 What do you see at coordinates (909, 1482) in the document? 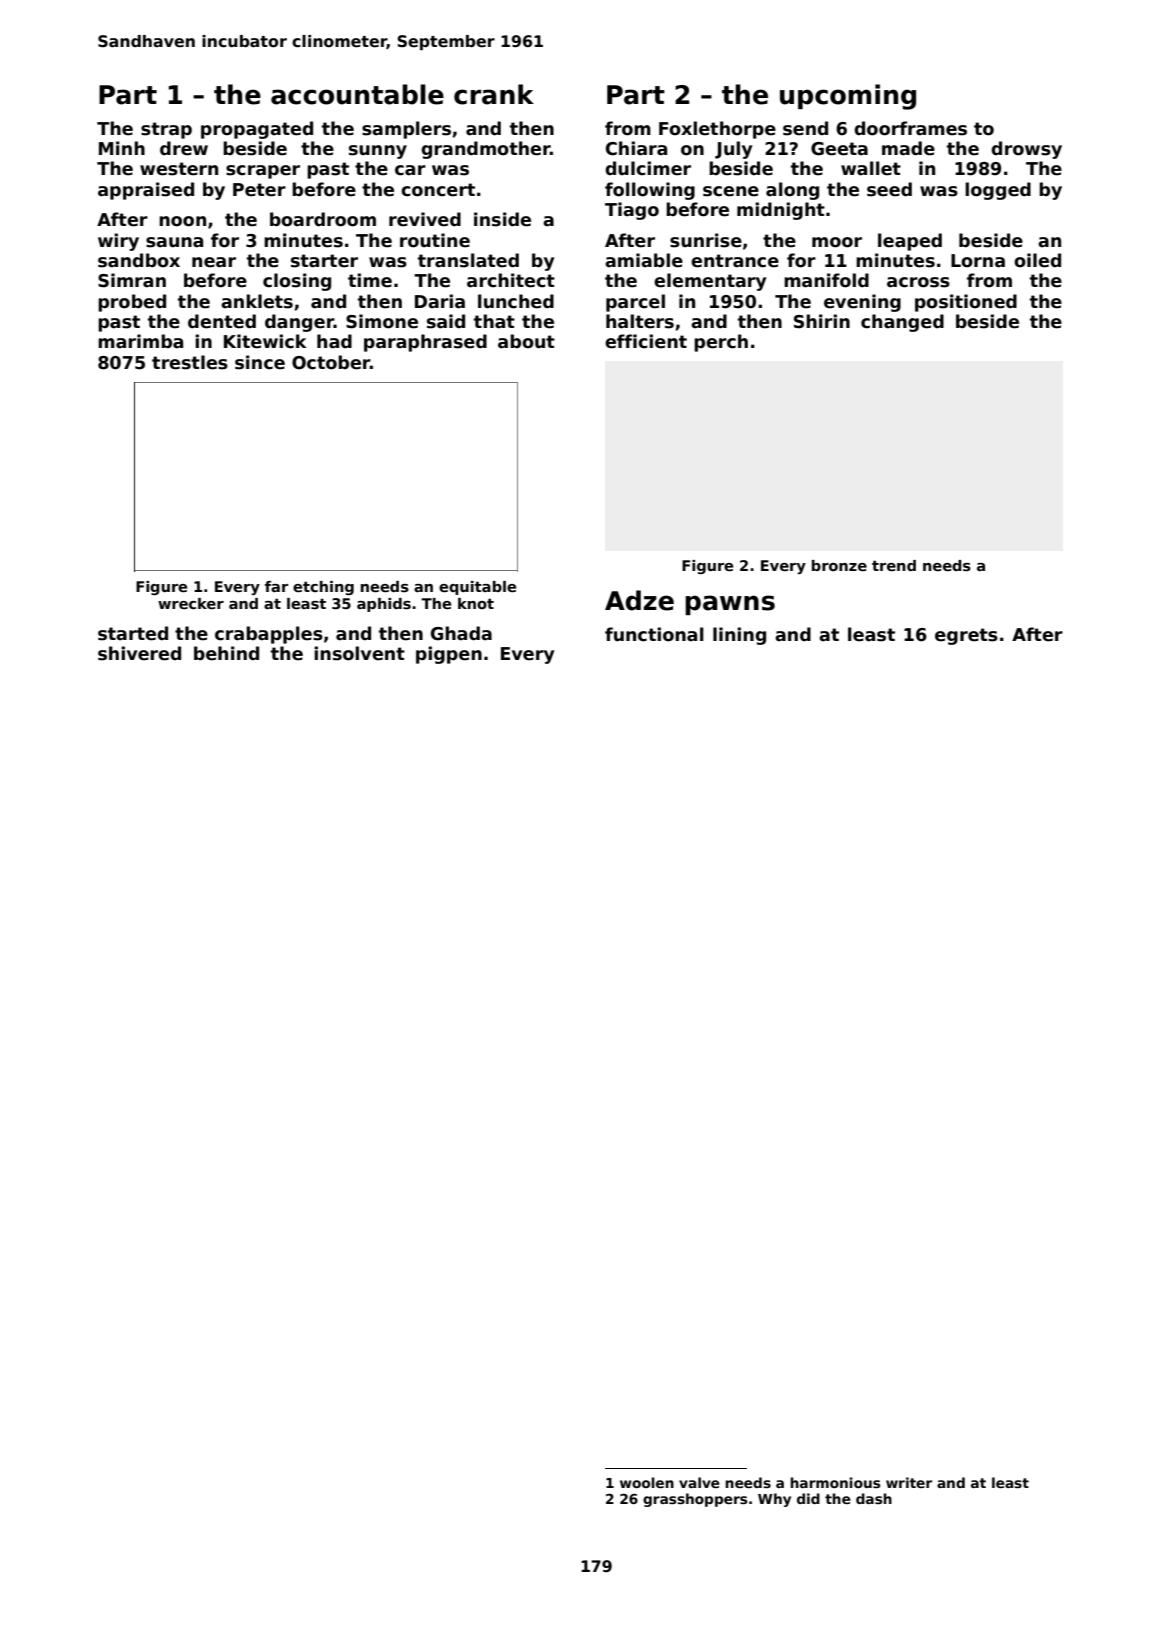
I see `writer` at bounding box center [909, 1482].
